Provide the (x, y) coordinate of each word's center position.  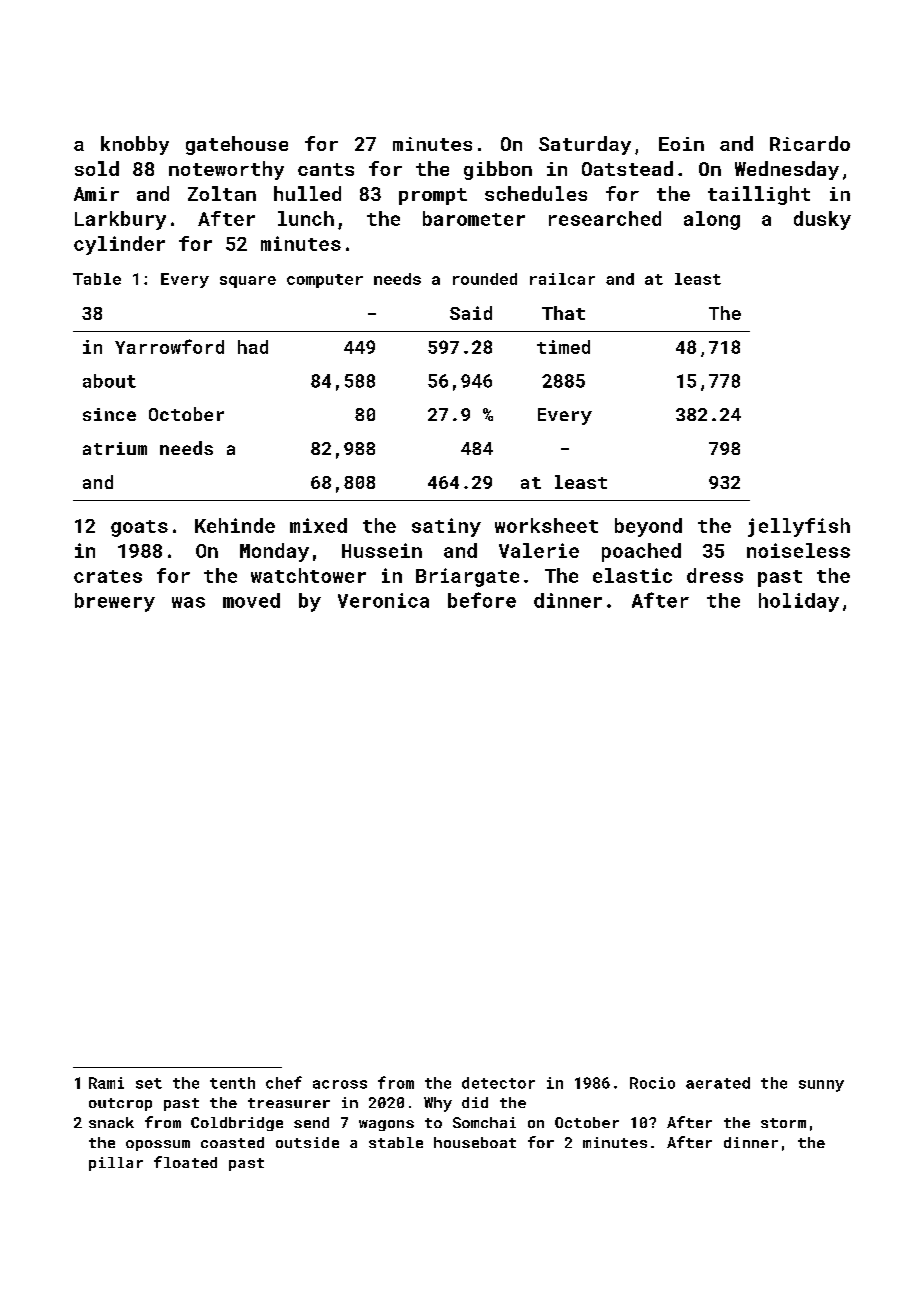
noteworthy (226, 170)
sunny (821, 1086)
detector (498, 1083)
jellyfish (799, 527)
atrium (115, 448)
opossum (158, 1145)
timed (563, 347)
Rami (106, 1083)
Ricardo (810, 143)
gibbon (498, 170)
